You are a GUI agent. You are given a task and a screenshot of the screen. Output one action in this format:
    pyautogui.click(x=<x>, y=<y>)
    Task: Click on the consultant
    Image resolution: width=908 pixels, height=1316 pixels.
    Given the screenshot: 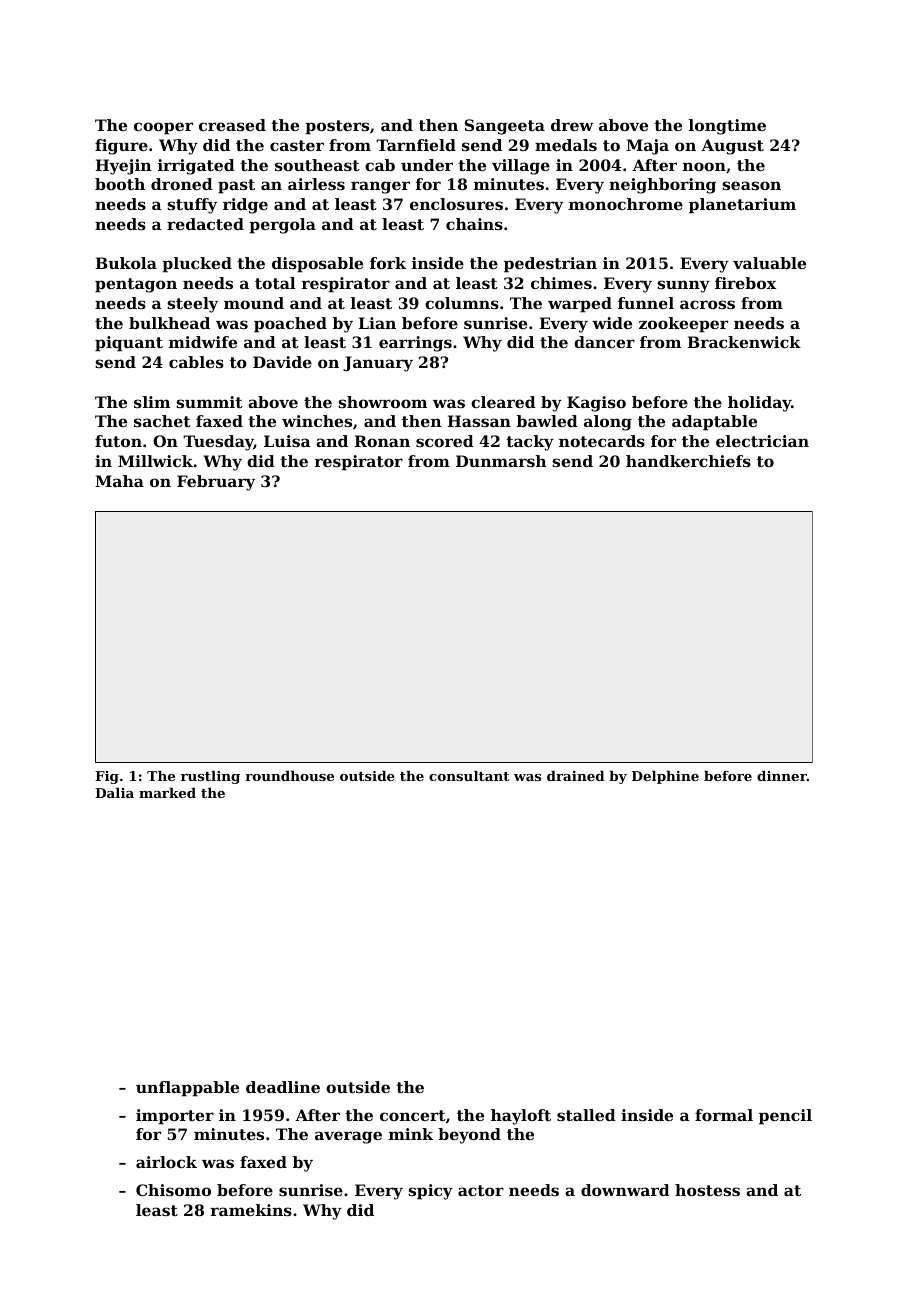 What is the action you would take?
    pyautogui.click(x=469, y=776)
